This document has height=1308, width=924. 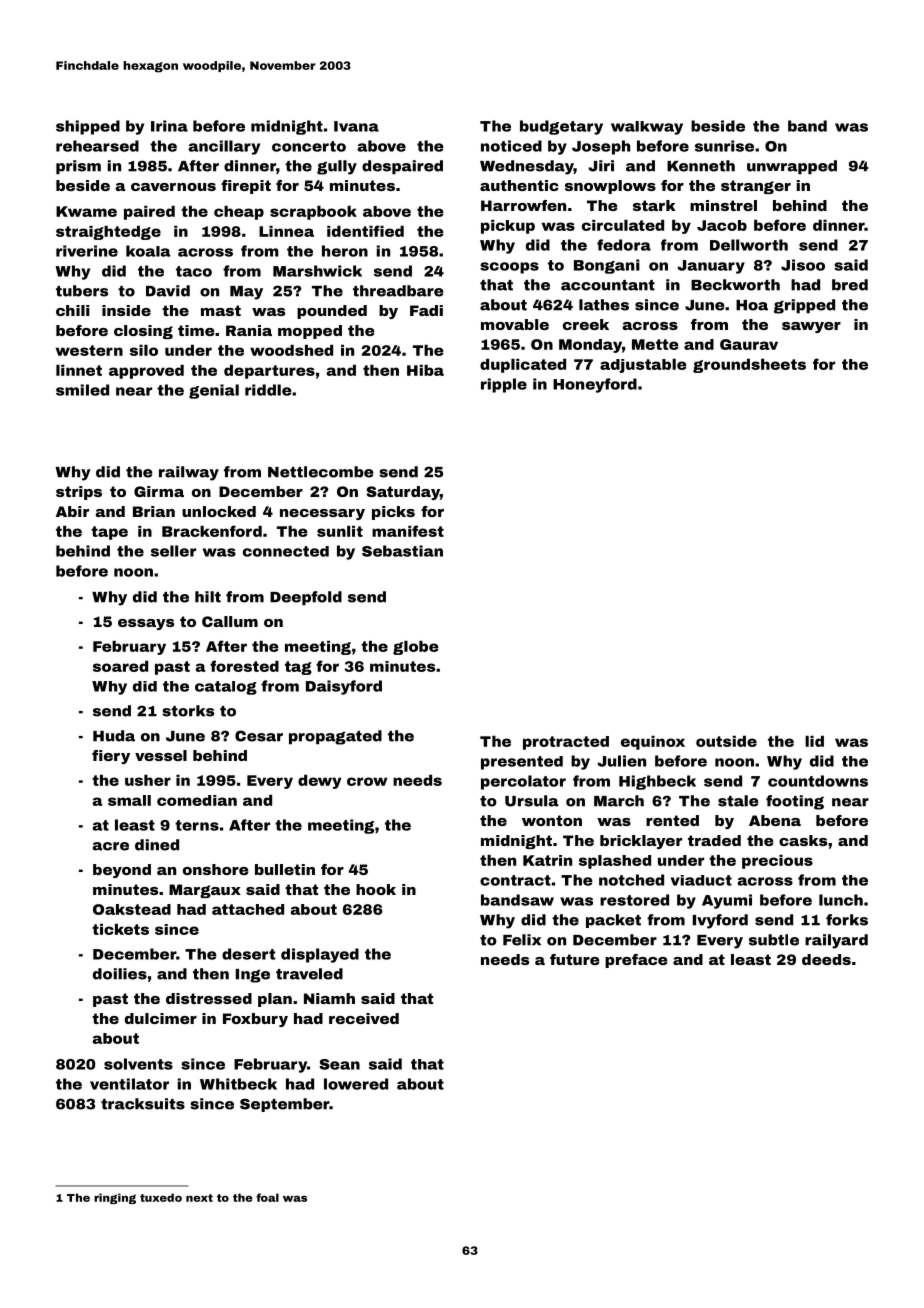 I want to click on budgetary, so click(x=561, y=127).
